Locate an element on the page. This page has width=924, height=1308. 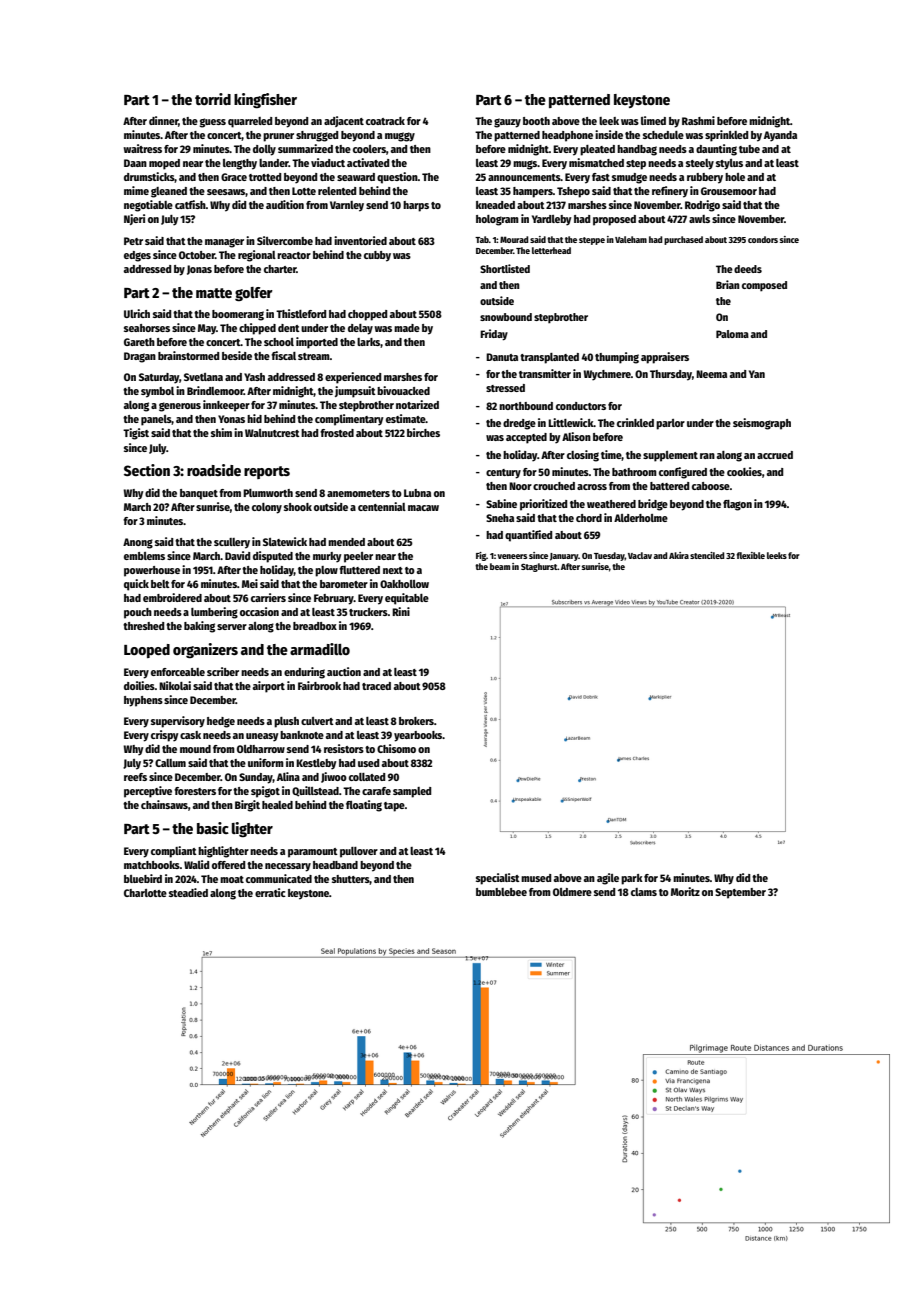
coatrack is located at coordinates (385, 121).
